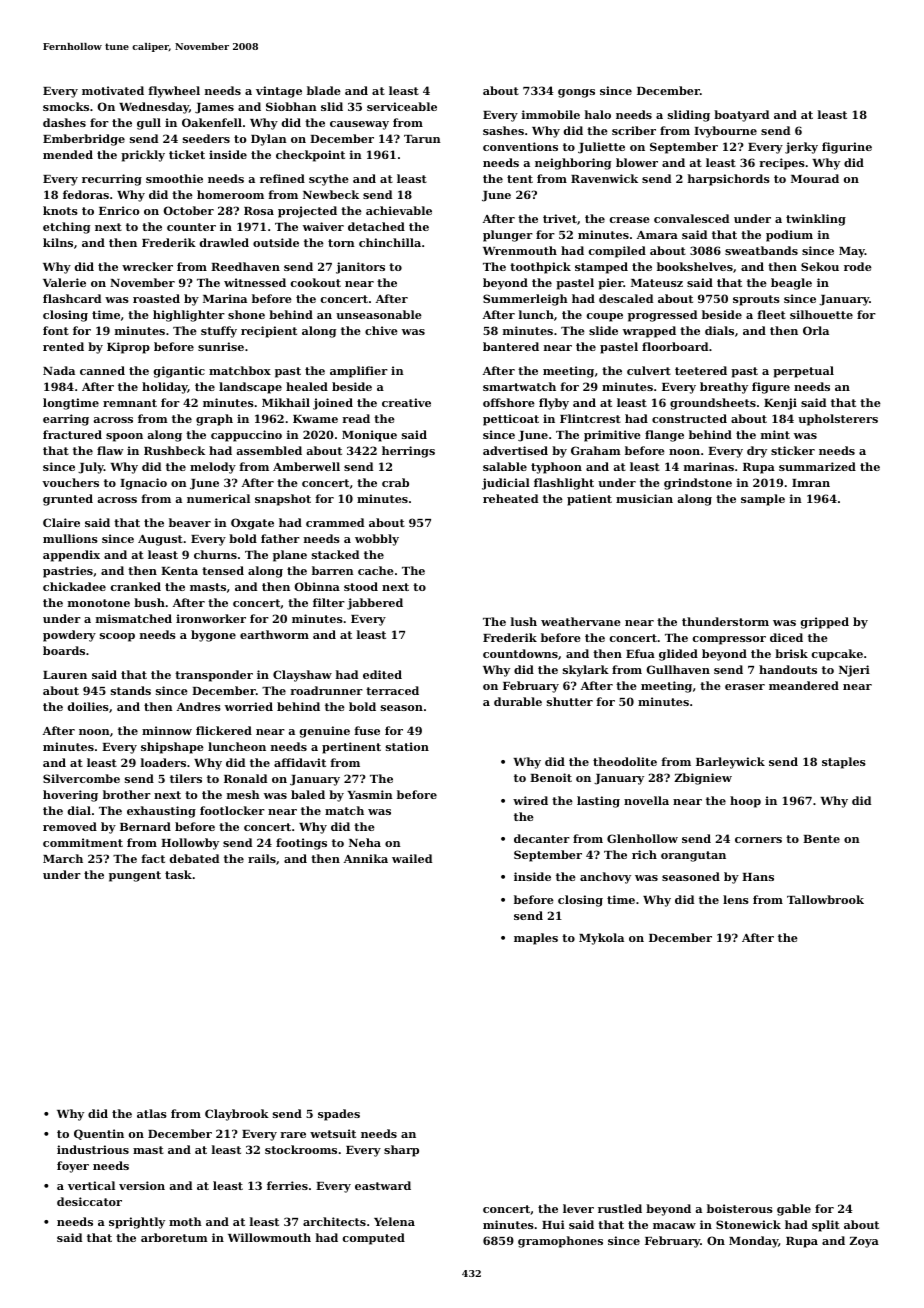 This screenshot has height=1308, width=924. What do you see at coordinates (174, 1237) in the screenshot?
I see `arboretum` at bounding box center [174, 1237].
